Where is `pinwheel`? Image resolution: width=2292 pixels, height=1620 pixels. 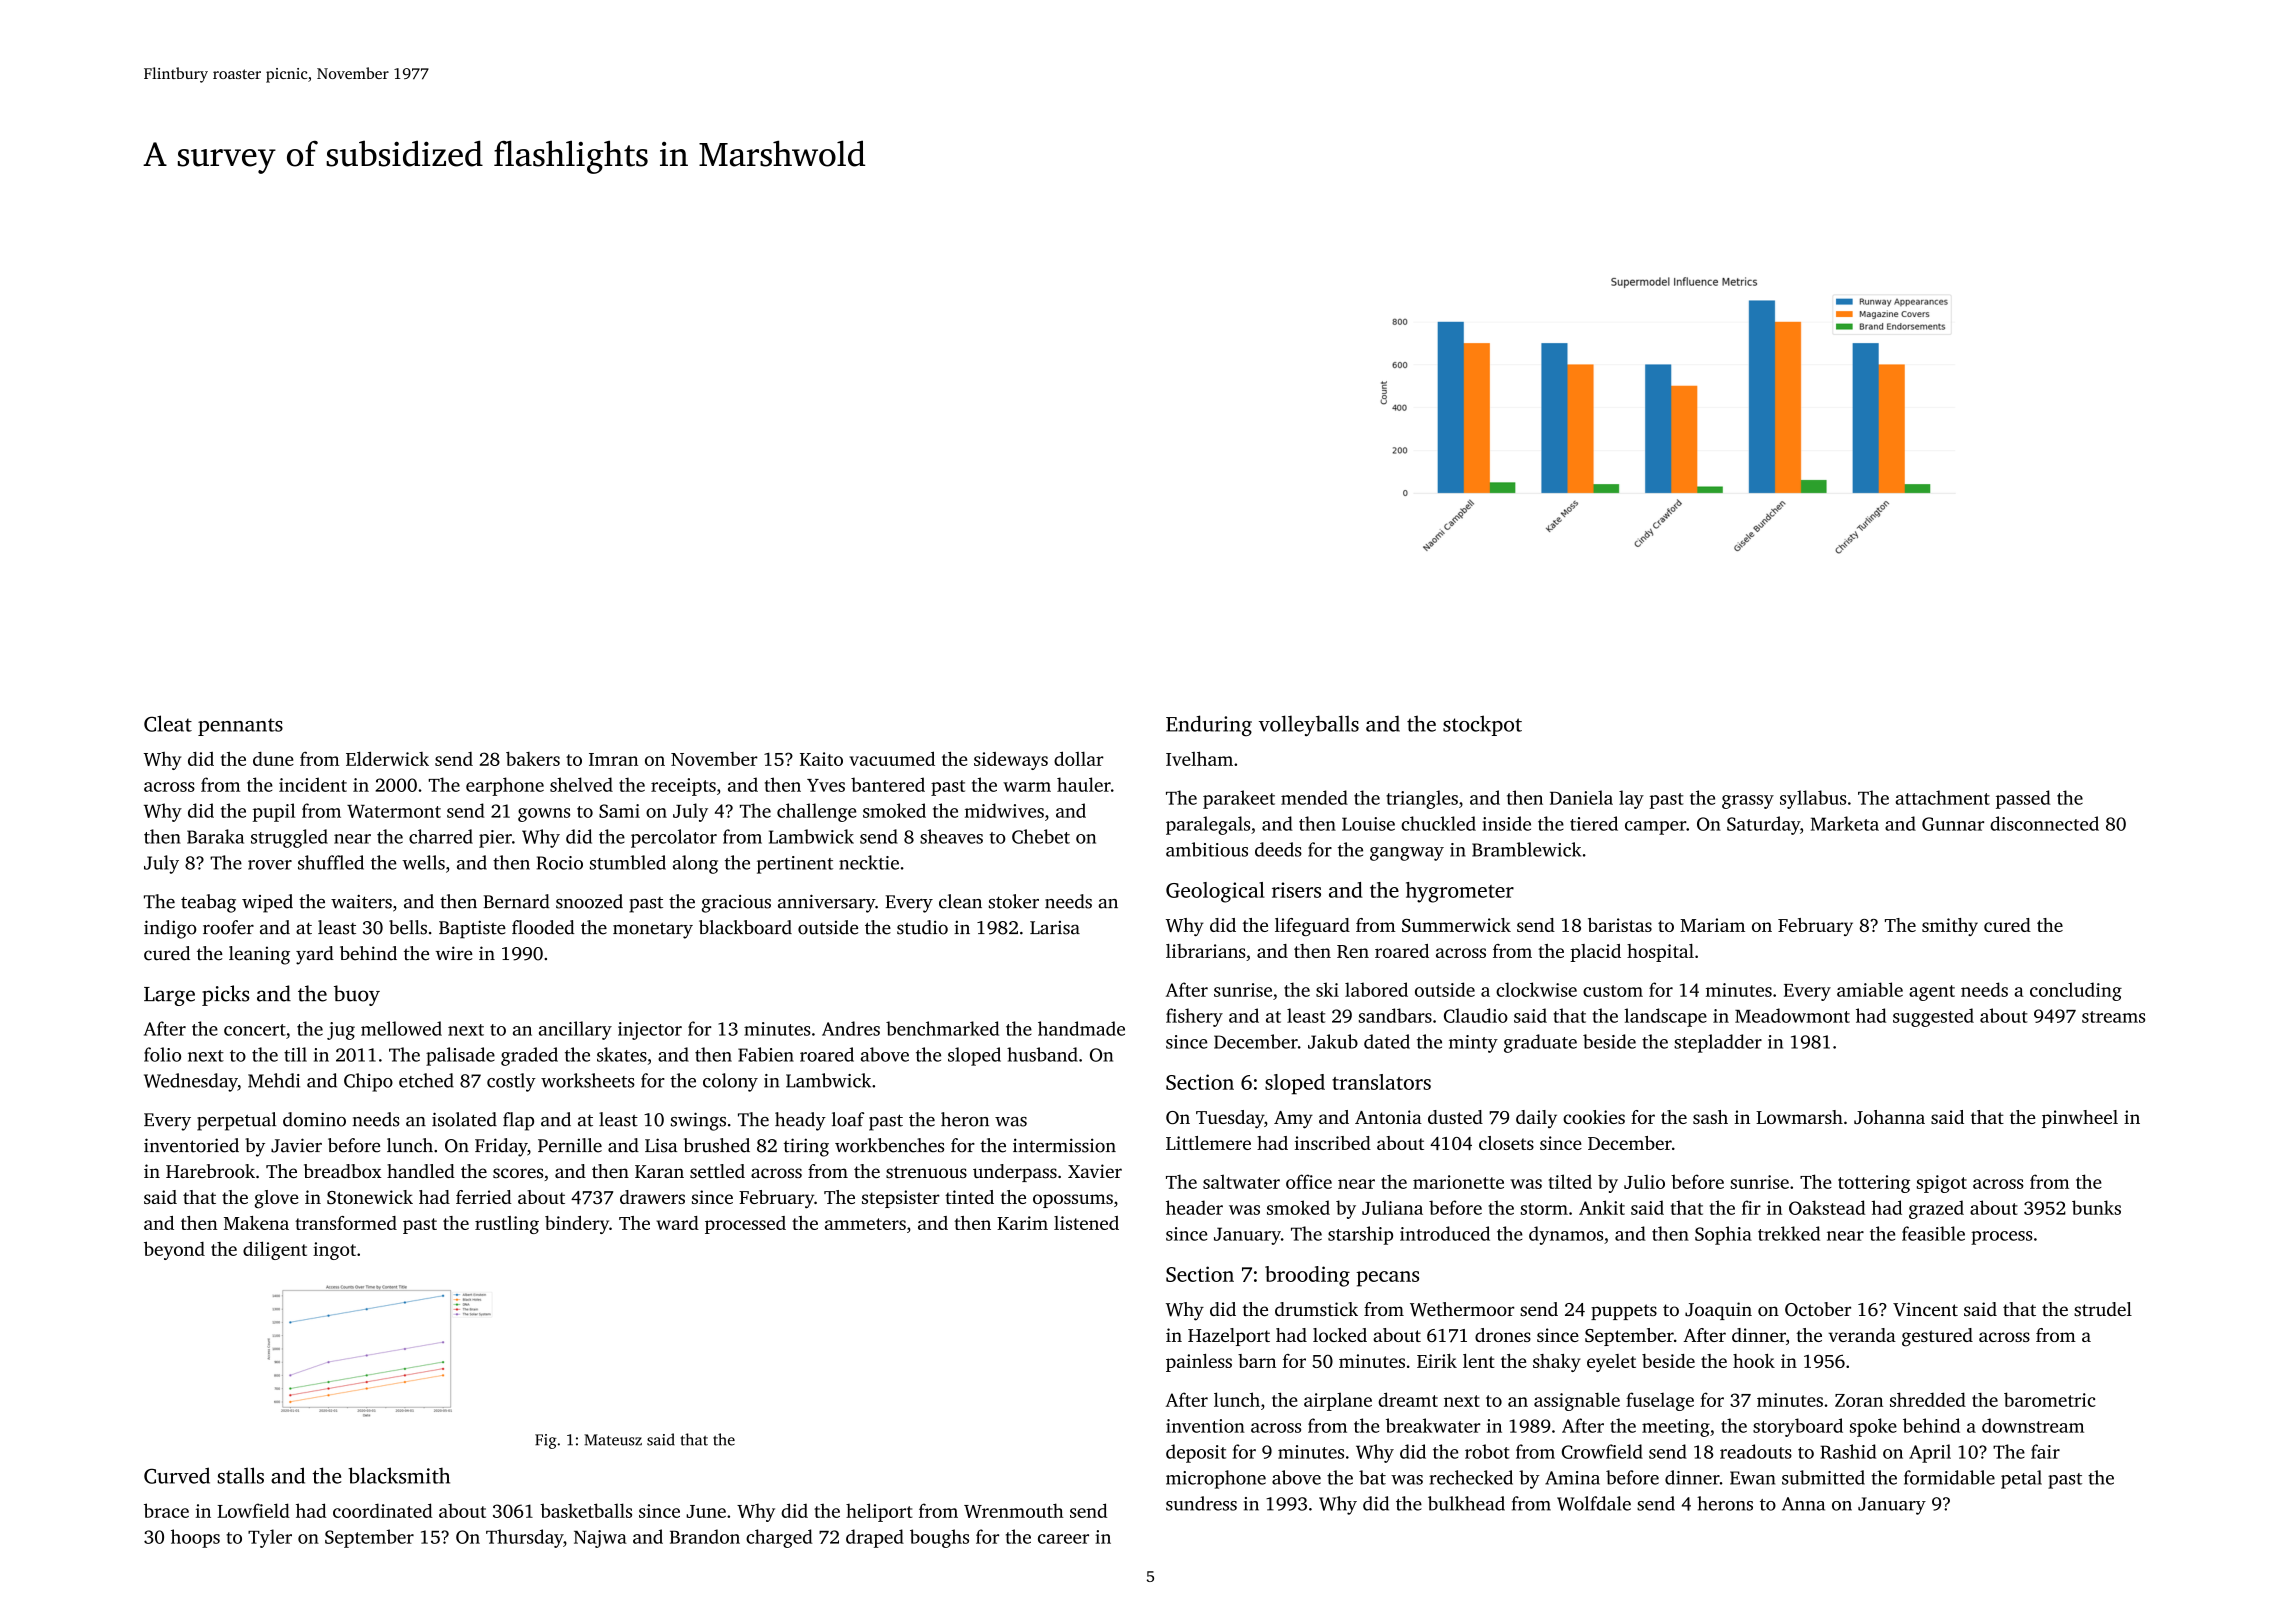
pinwheel is located at coordinates (2080, 1119).
